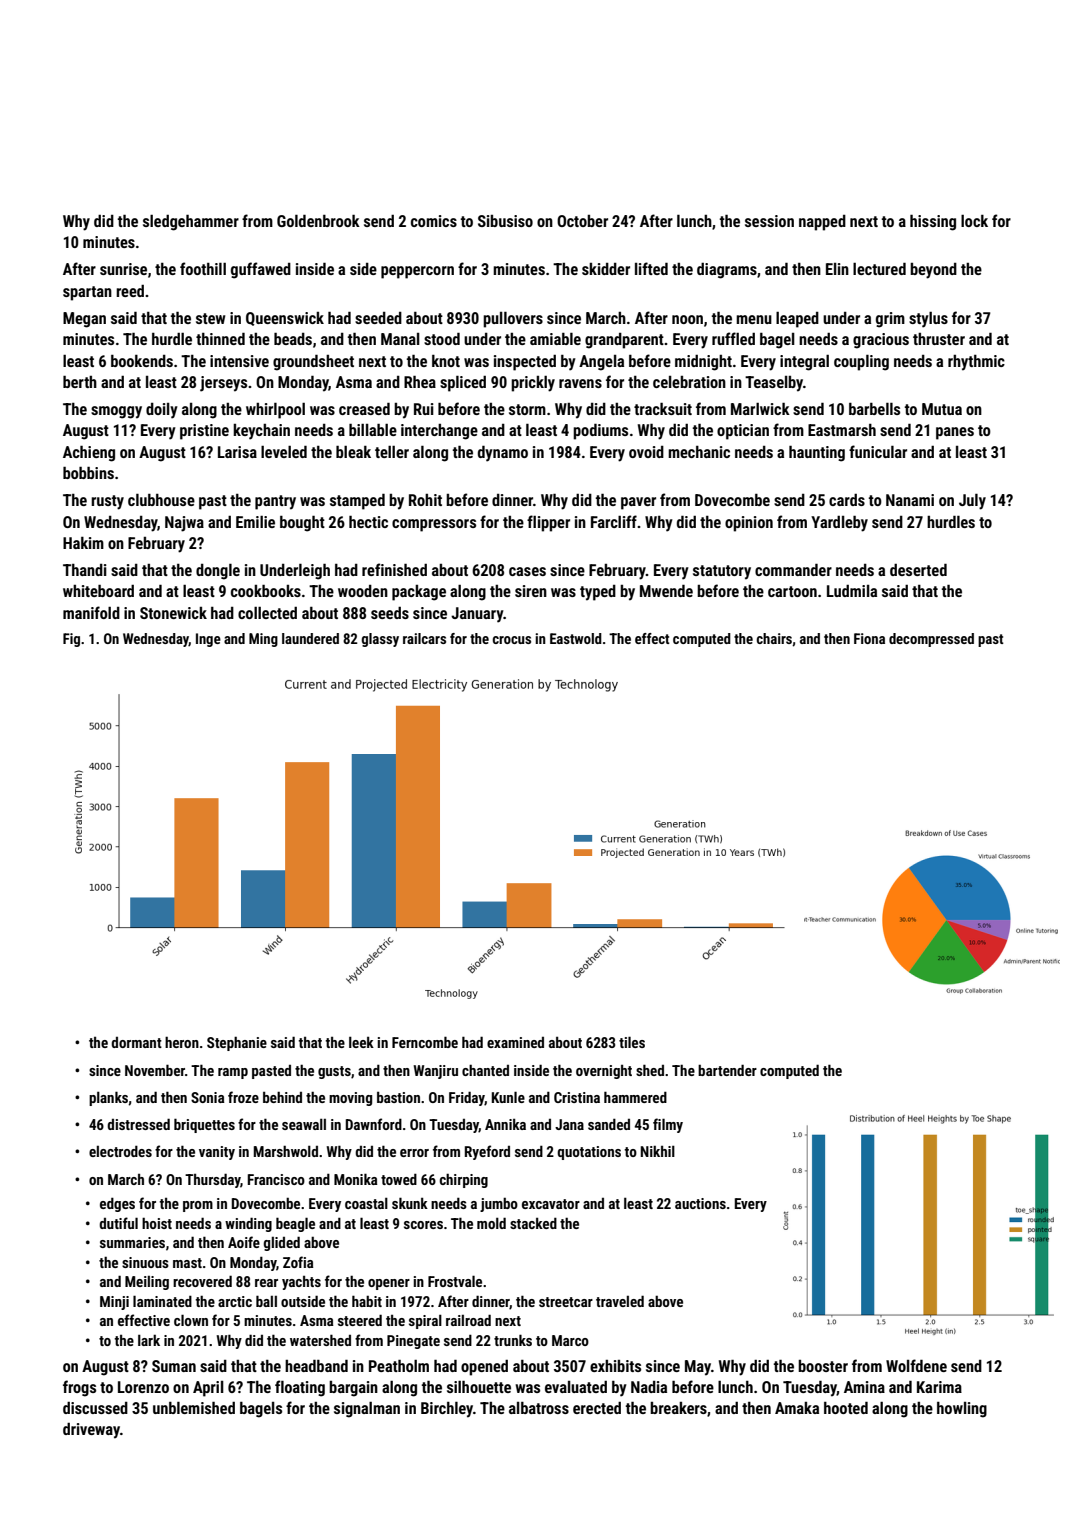 This page has width=1078, height=1524. I want to click on bartender, so click(727, 1070).
